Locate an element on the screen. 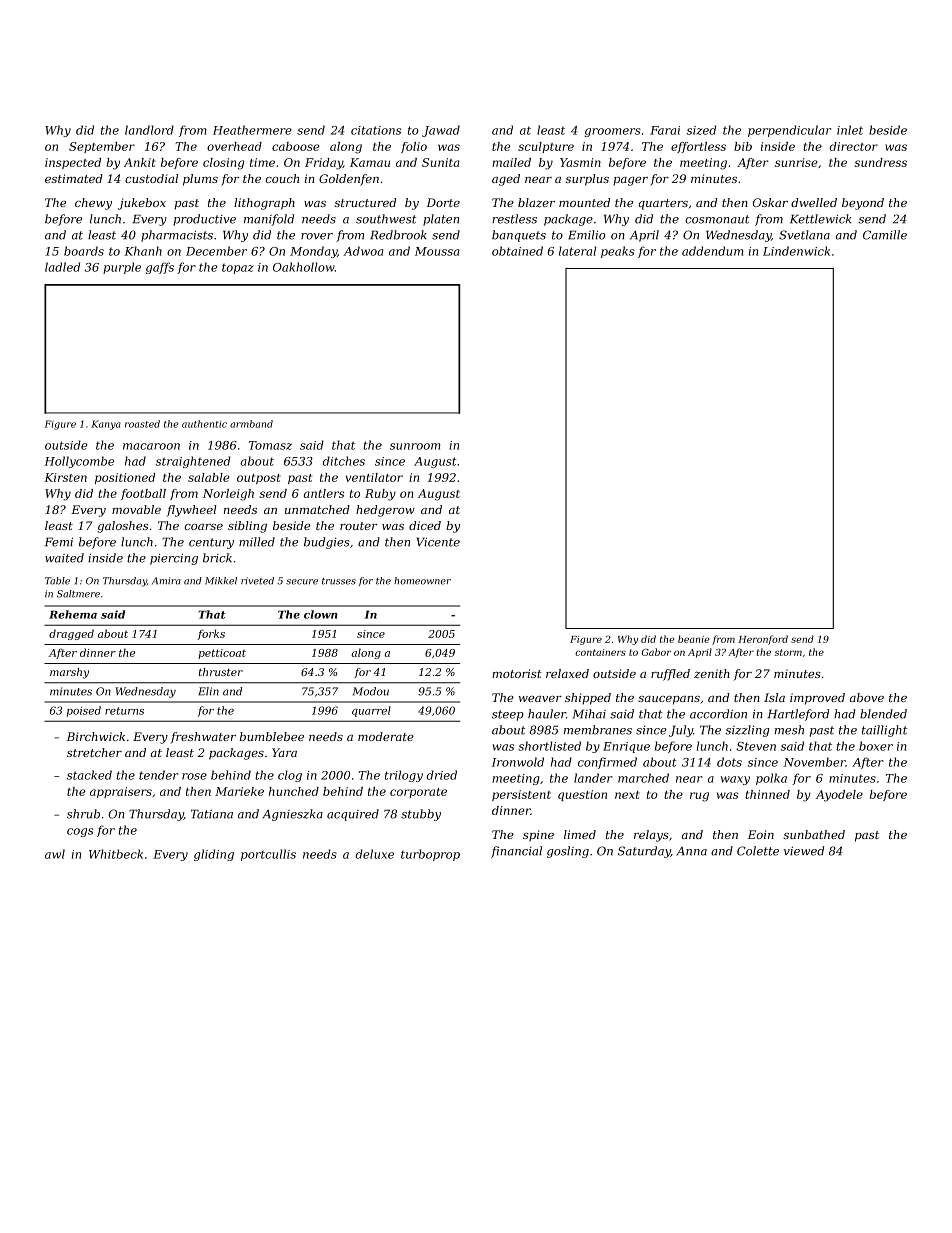  gosling is located at coordinates (568, 852).
